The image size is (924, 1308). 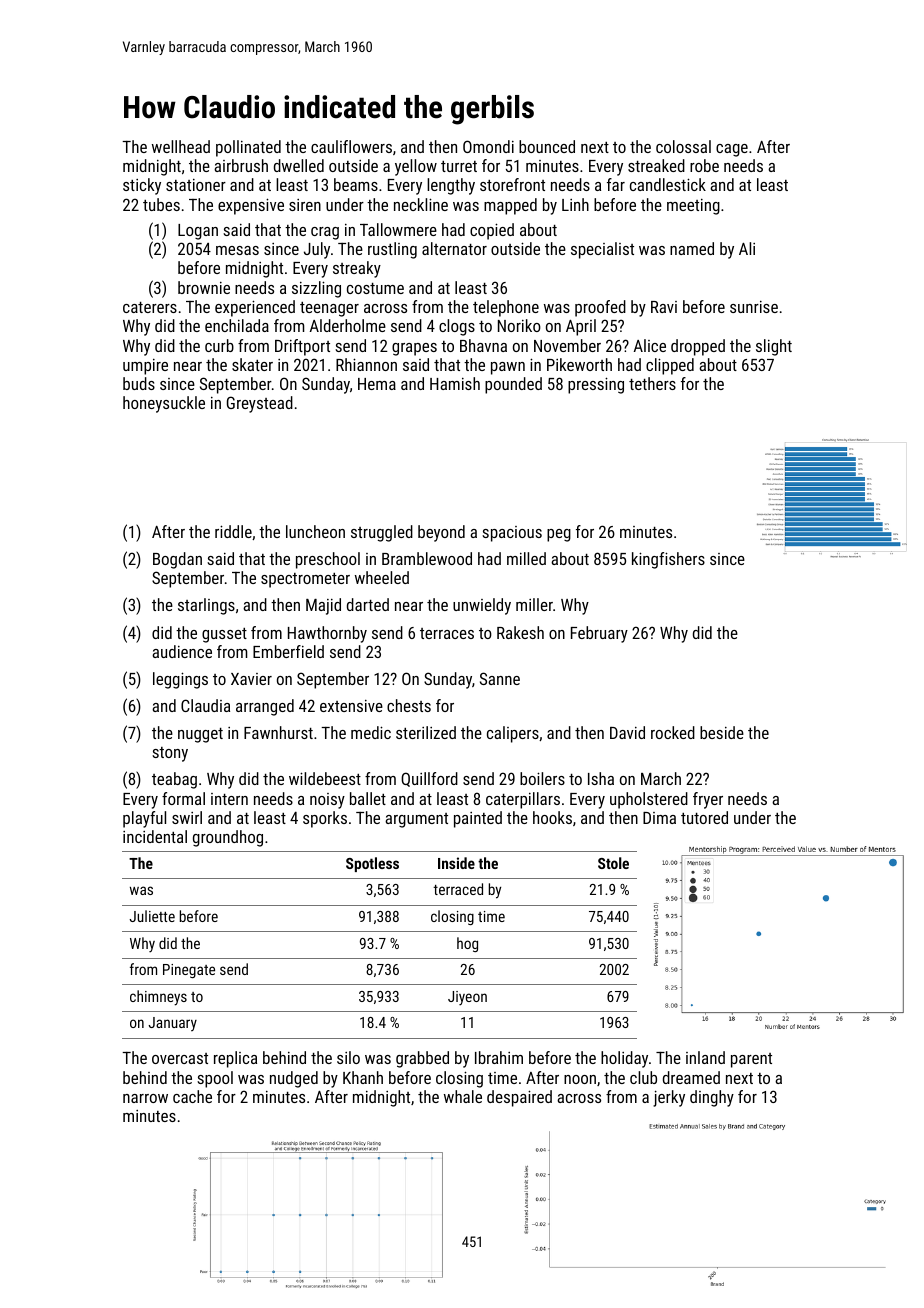 What do you see at coordinates (506, 308) in the screenshot?
I see `telephone` at bounding box center [506, 308].
